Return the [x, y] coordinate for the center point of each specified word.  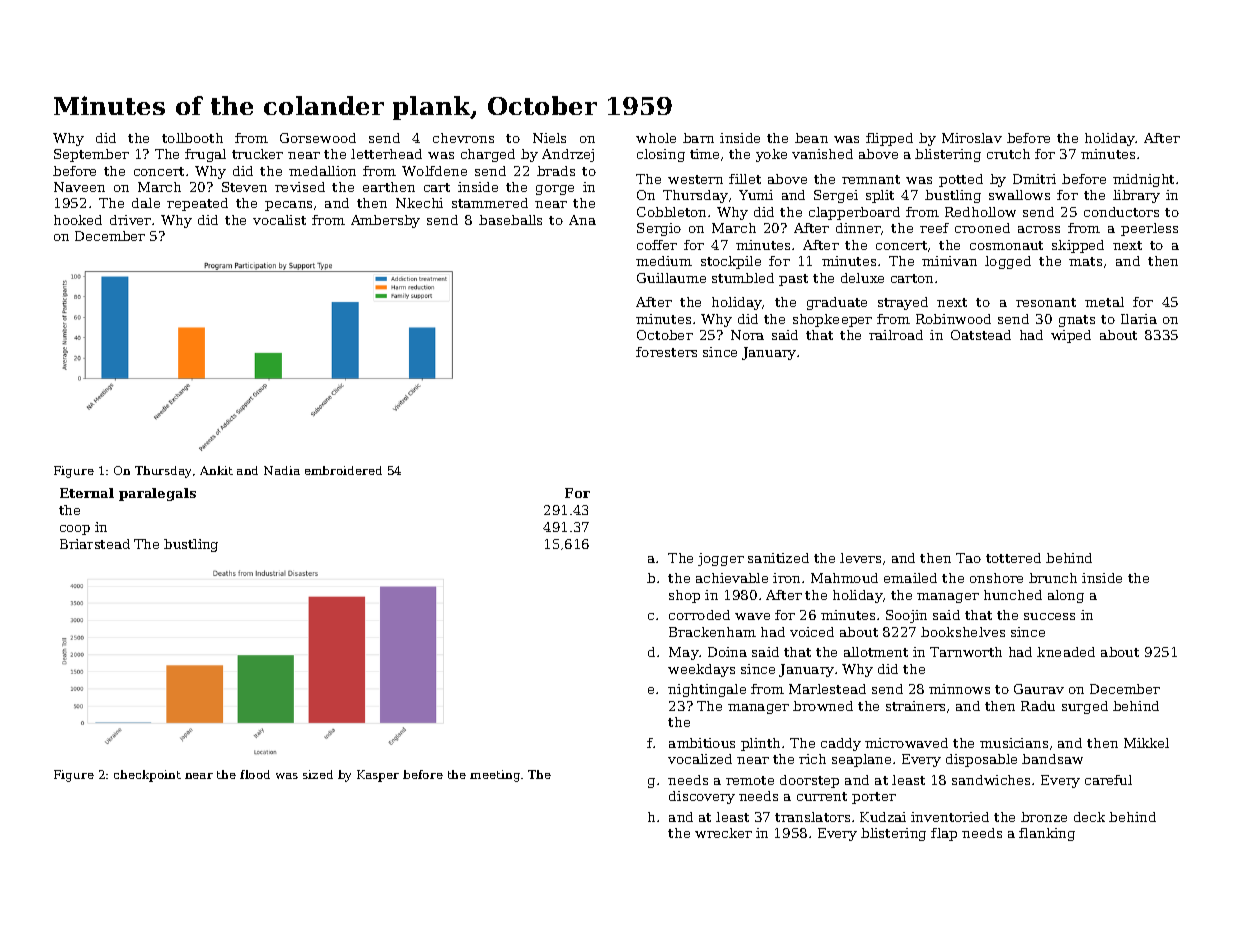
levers [860, 558]
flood [255, 774]
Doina [727, 652]
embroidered [343, 470]
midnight [1143, 180]
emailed [910, 578]
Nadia [282, 470]
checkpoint [147, 776]
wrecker [723, 833]
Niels [549, 138]
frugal [205, 155]
